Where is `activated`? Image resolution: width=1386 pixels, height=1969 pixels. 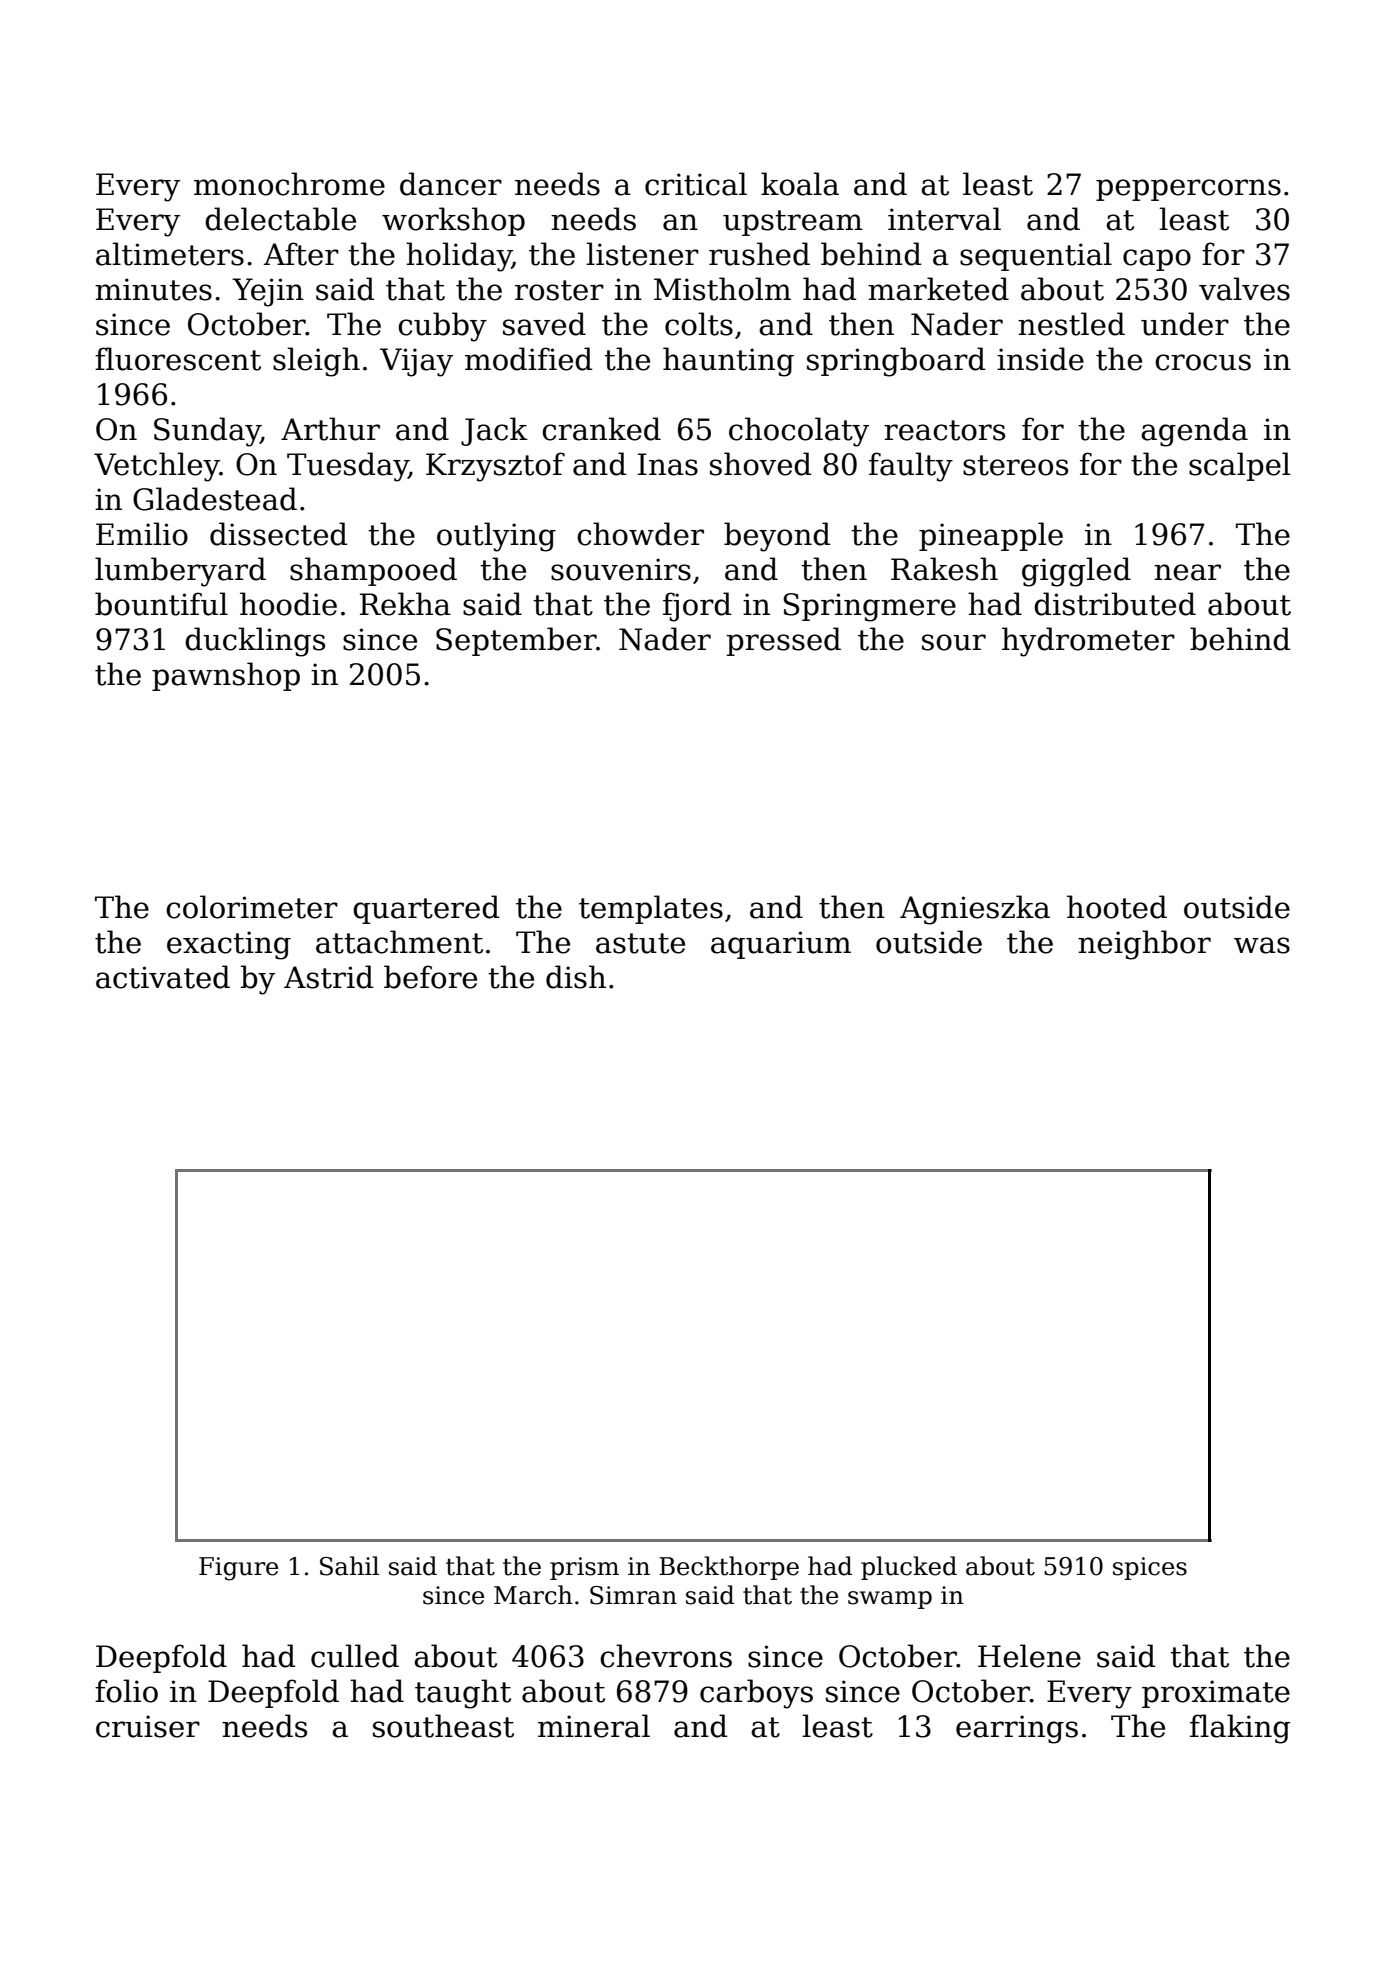
activated is located at coordinates (163, 977).
